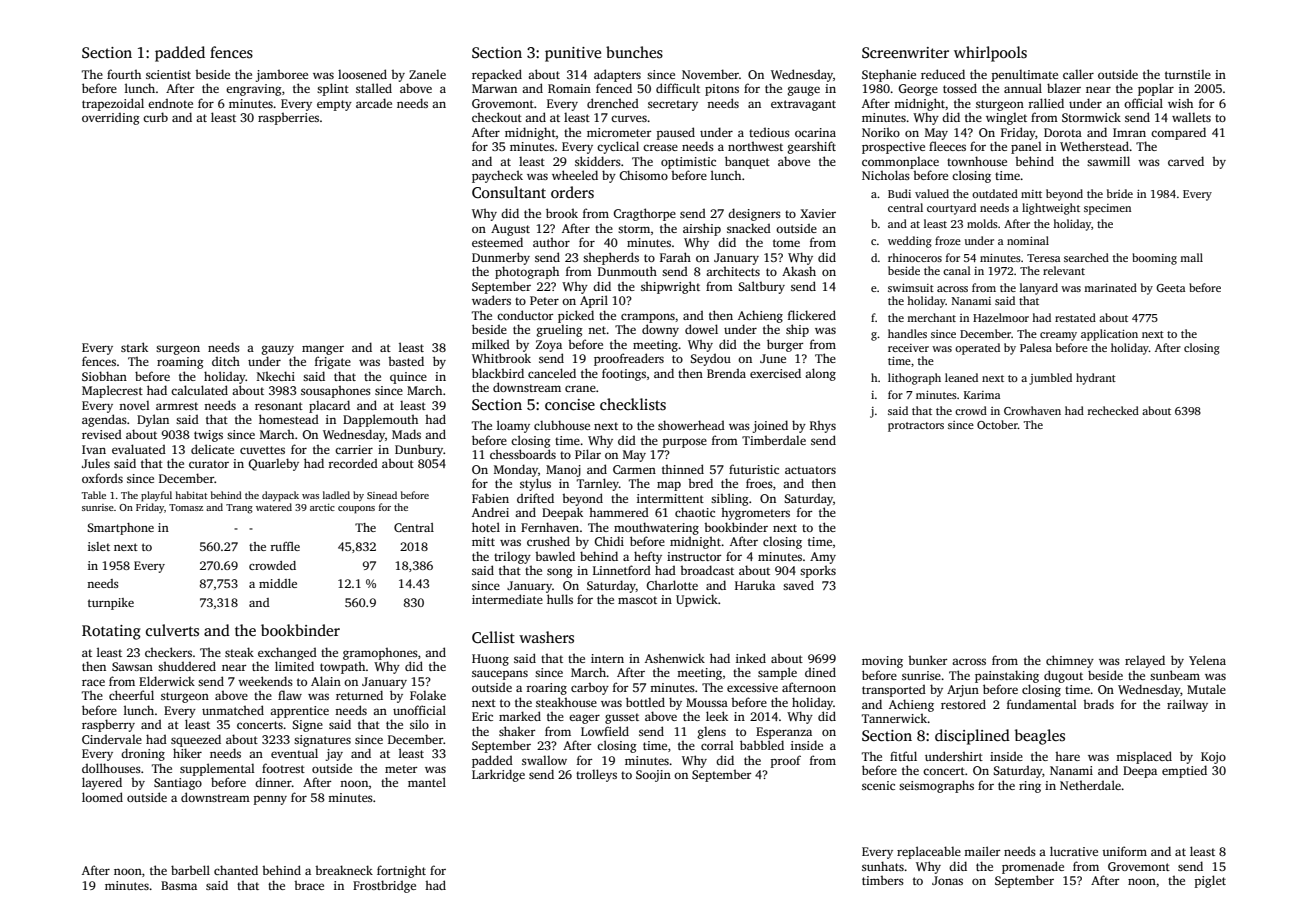 Image resolution: width=1308 pixels, height=924 pixels. I want to click on moving, so click(882, 662).
